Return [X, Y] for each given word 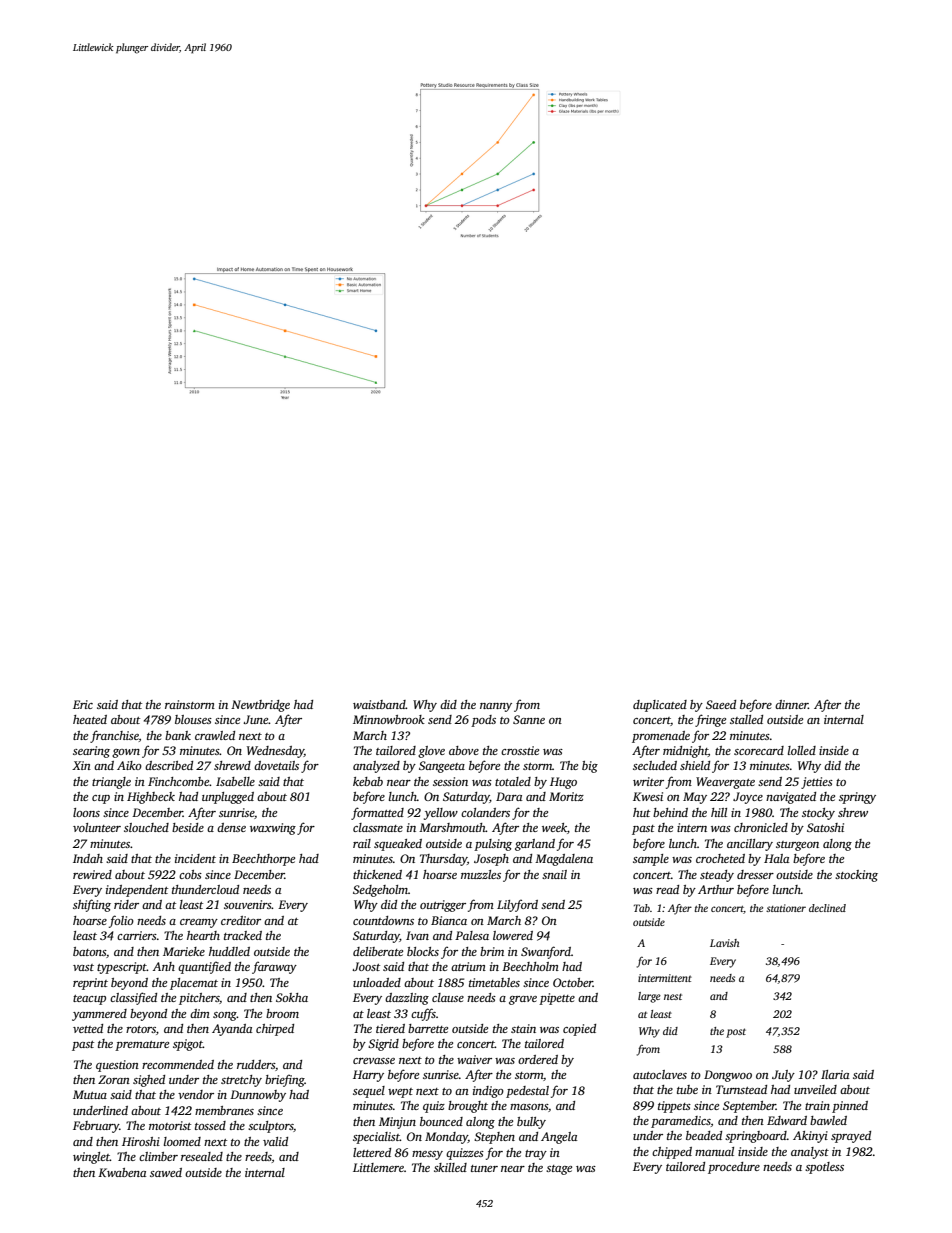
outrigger [443, 906]
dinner [791, 704]
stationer [786, 908]
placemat [194, 984]
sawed [166, 1172]
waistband [379, 704]
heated [90, 719]
